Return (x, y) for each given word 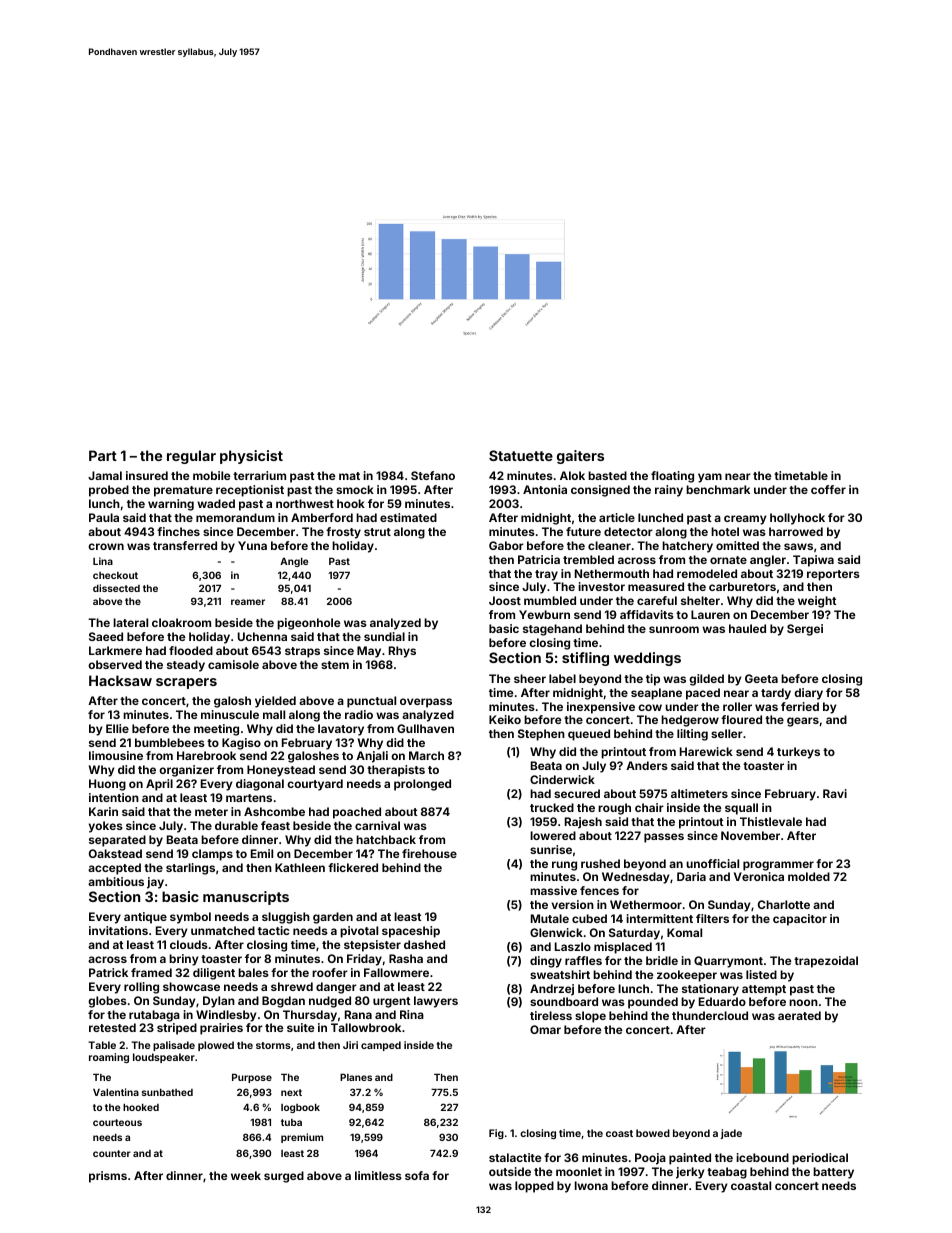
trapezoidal (826, 962)
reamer (248, 602)
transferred (185, 545)
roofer (330, 972)
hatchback (386, 839)
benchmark (718, 489)
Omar (545, 1029)
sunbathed (167, 1092)
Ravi (835, 793)
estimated (408, 517)
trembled (588, 559)
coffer (828, 489)
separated (117, 841)
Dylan (219, 1002)
